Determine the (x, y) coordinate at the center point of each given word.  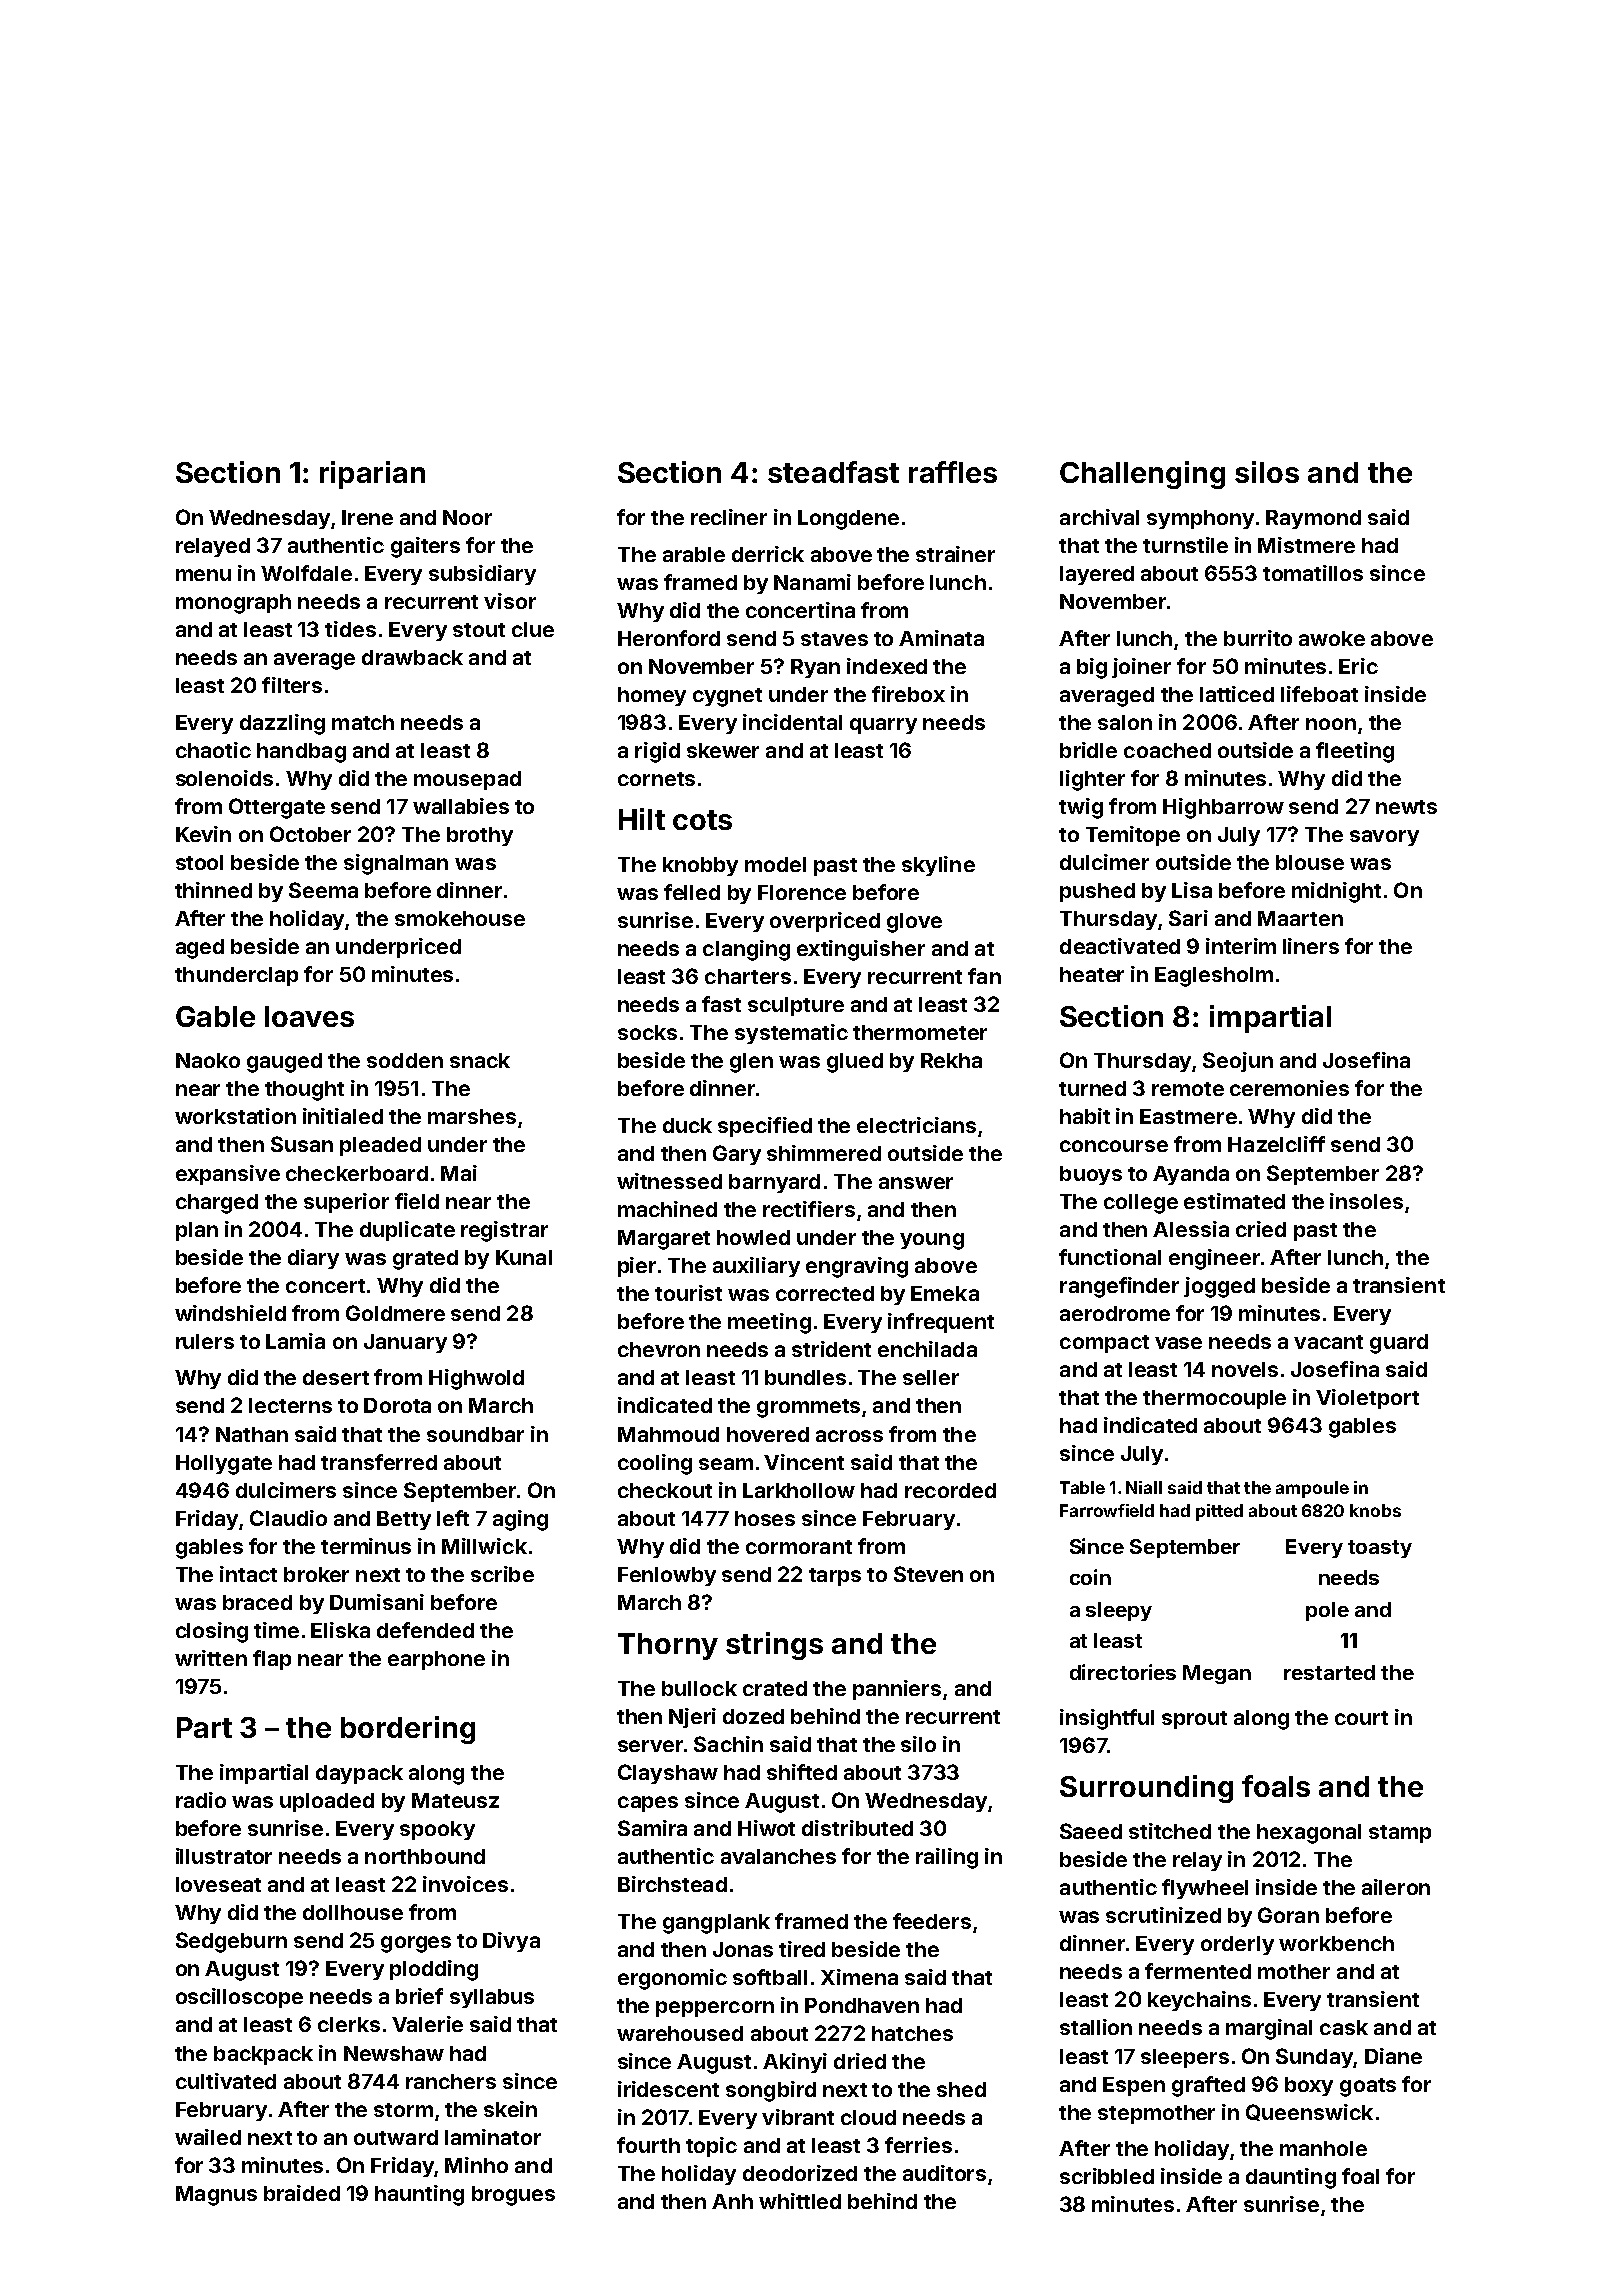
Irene (367, 517)
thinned (213, 890)
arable (694, 554)
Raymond (1313, 519)
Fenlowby (667, 1576)
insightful (1107, 1719)
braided (302, 2193)
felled (692, 892)
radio (201, 1800)
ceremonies (1289, 1088)
